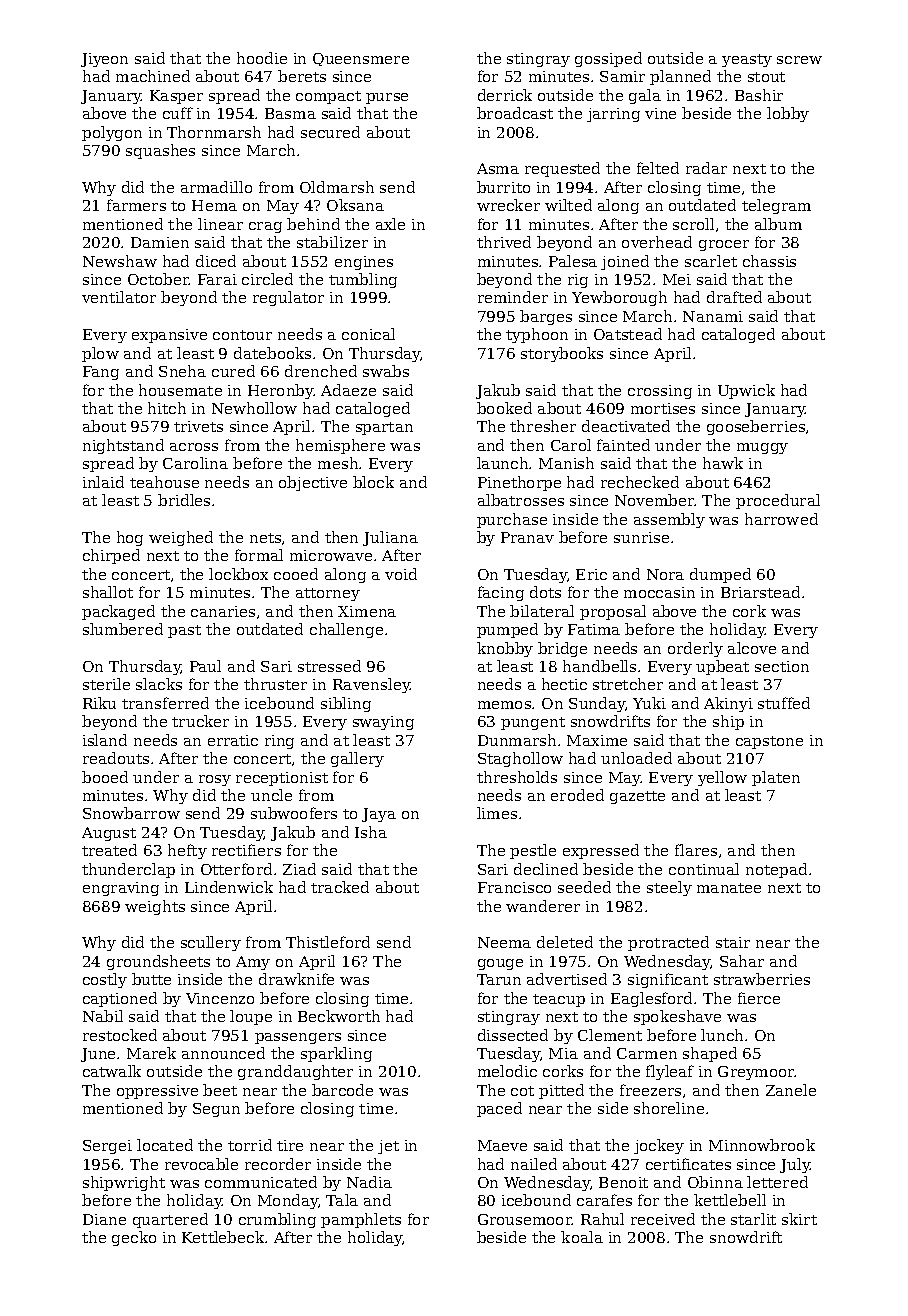  Describe the element at coordinates (205, 666) in the page. I see `Paul` at that location.
